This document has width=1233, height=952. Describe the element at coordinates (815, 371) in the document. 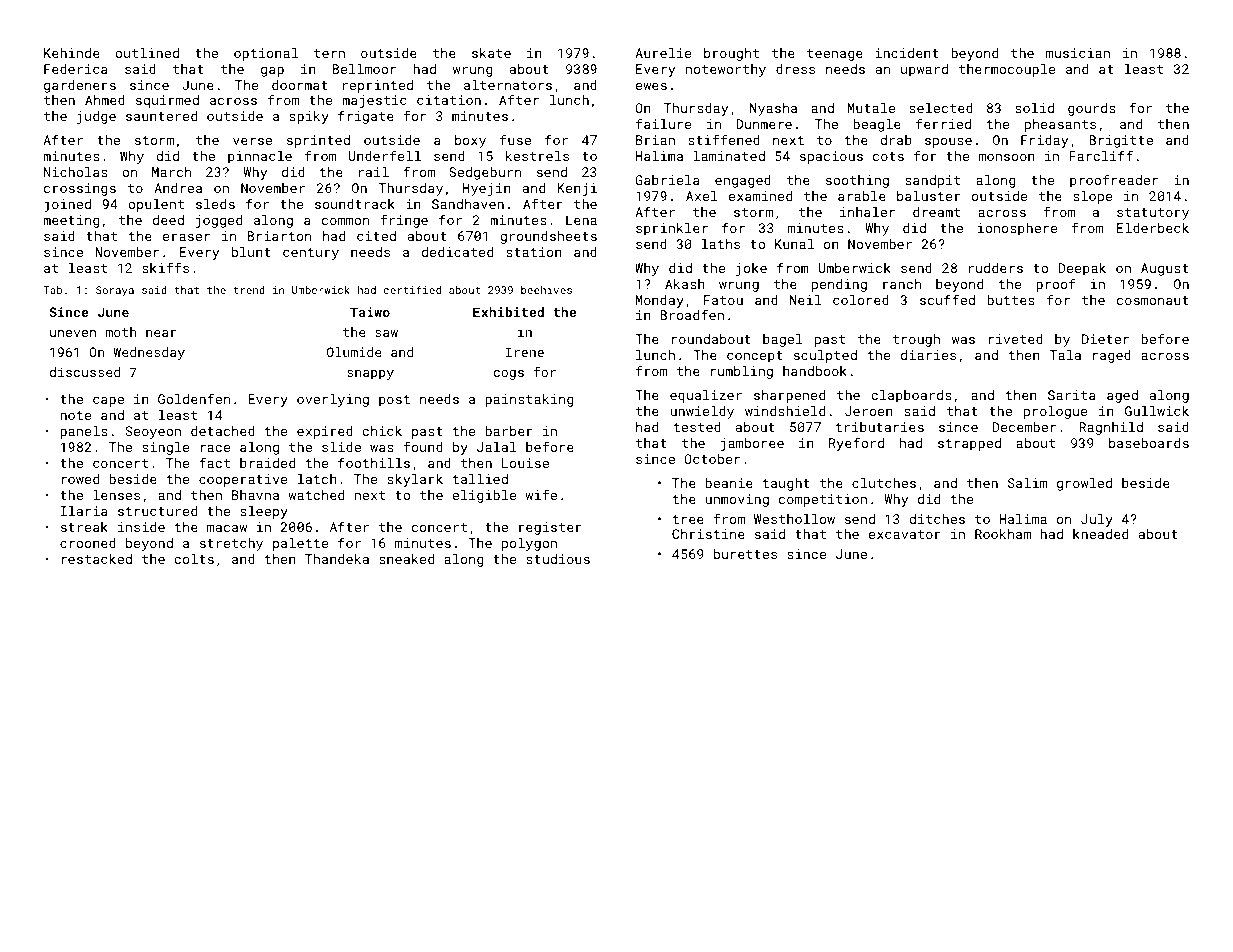

I see `handbook` at that location.
